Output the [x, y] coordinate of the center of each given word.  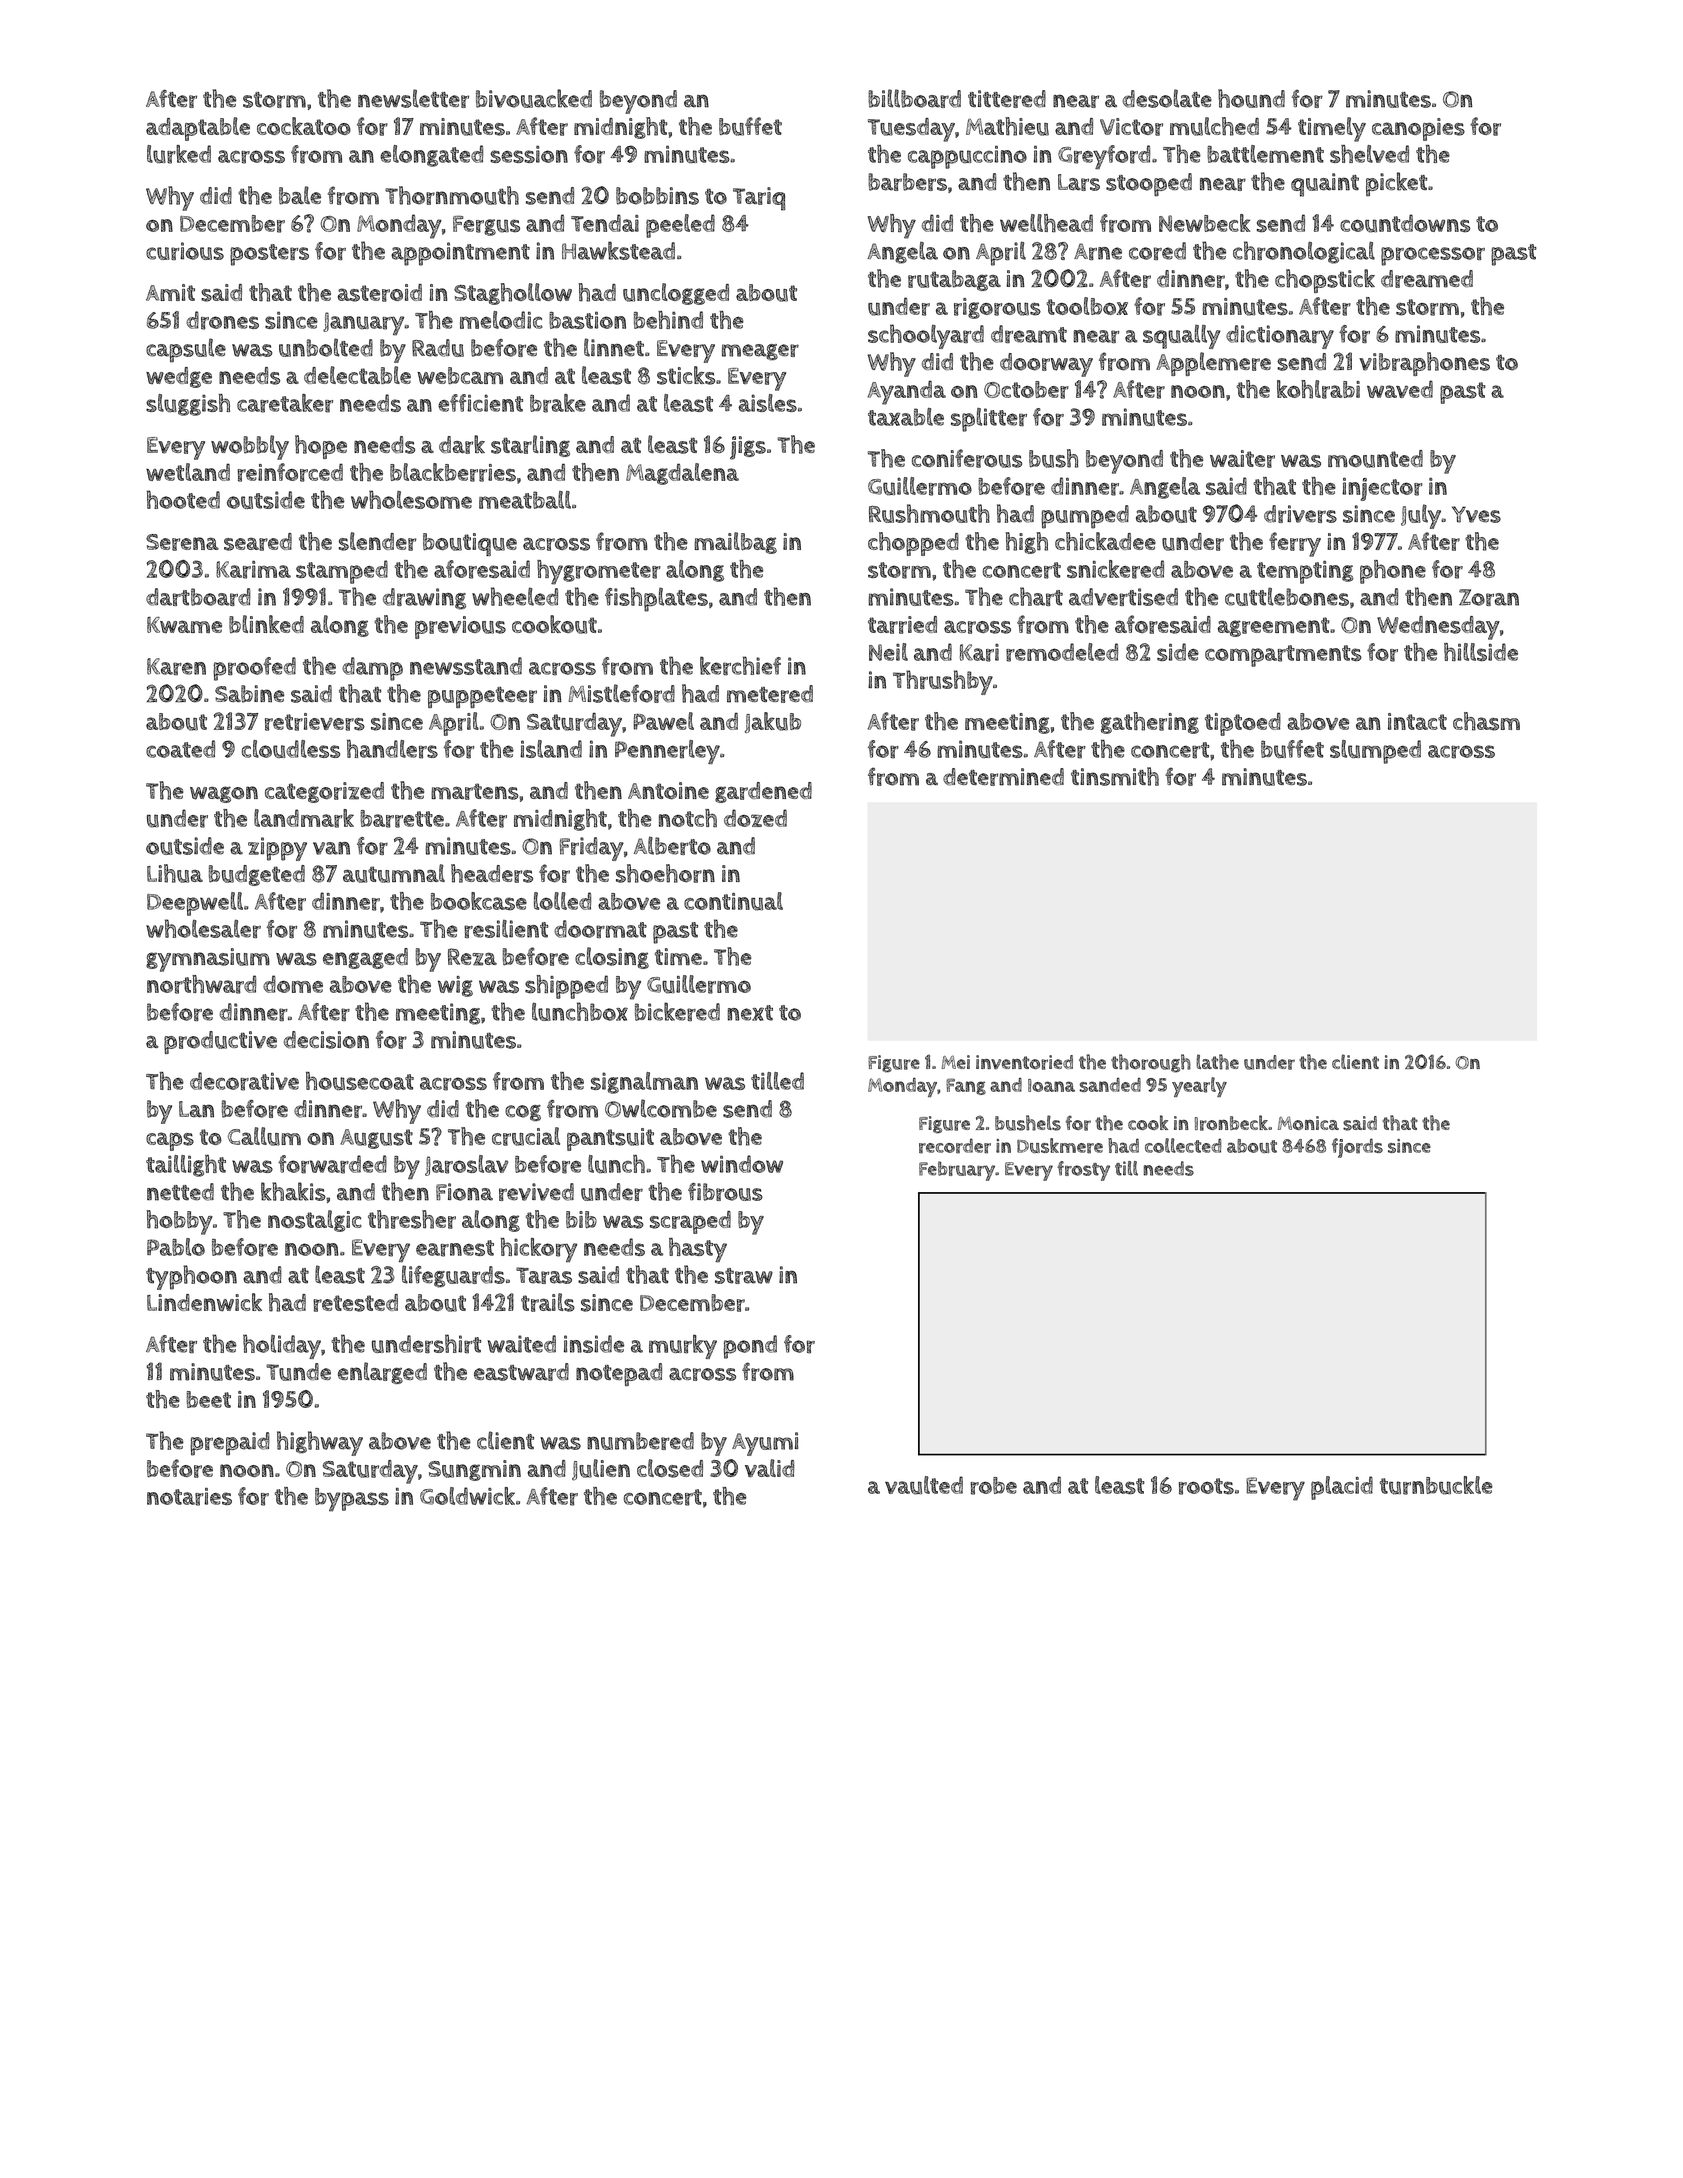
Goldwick [467, 1496]
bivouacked [534, 98]
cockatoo [304, 126]
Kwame [184, 625]
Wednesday [1438, 628]
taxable [906, 417]
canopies [1418, 129]
